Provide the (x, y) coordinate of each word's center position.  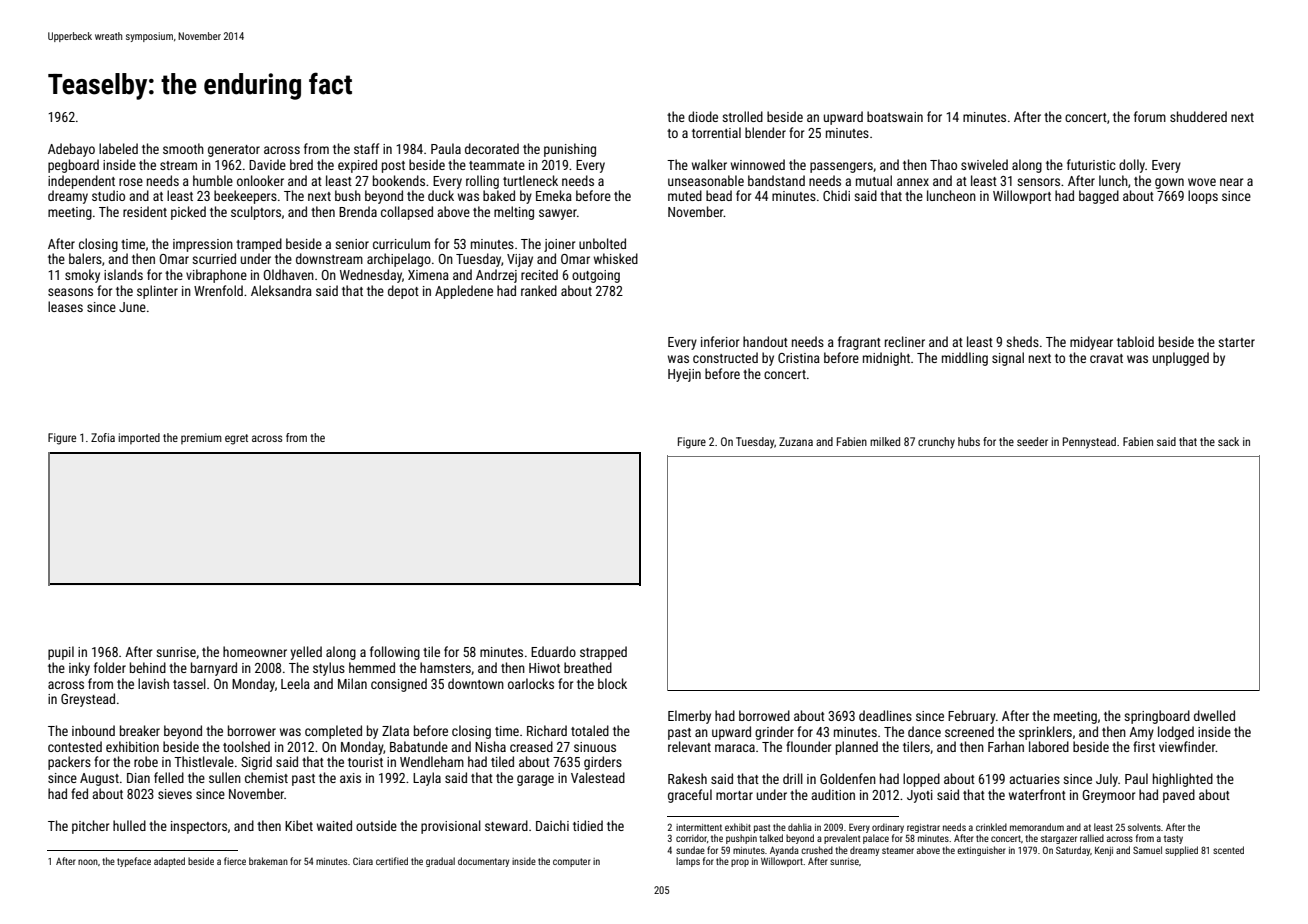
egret (236, 439)
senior (352, 244)
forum (1150, 116)
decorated (492, 148)
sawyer (558, 214)
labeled (118, 148)
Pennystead (1089, 443)
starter (1236, 342)
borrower (252, 730)
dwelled (1214, 715)
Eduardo (553, 651)
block (612, 683)
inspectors (199, 827)
